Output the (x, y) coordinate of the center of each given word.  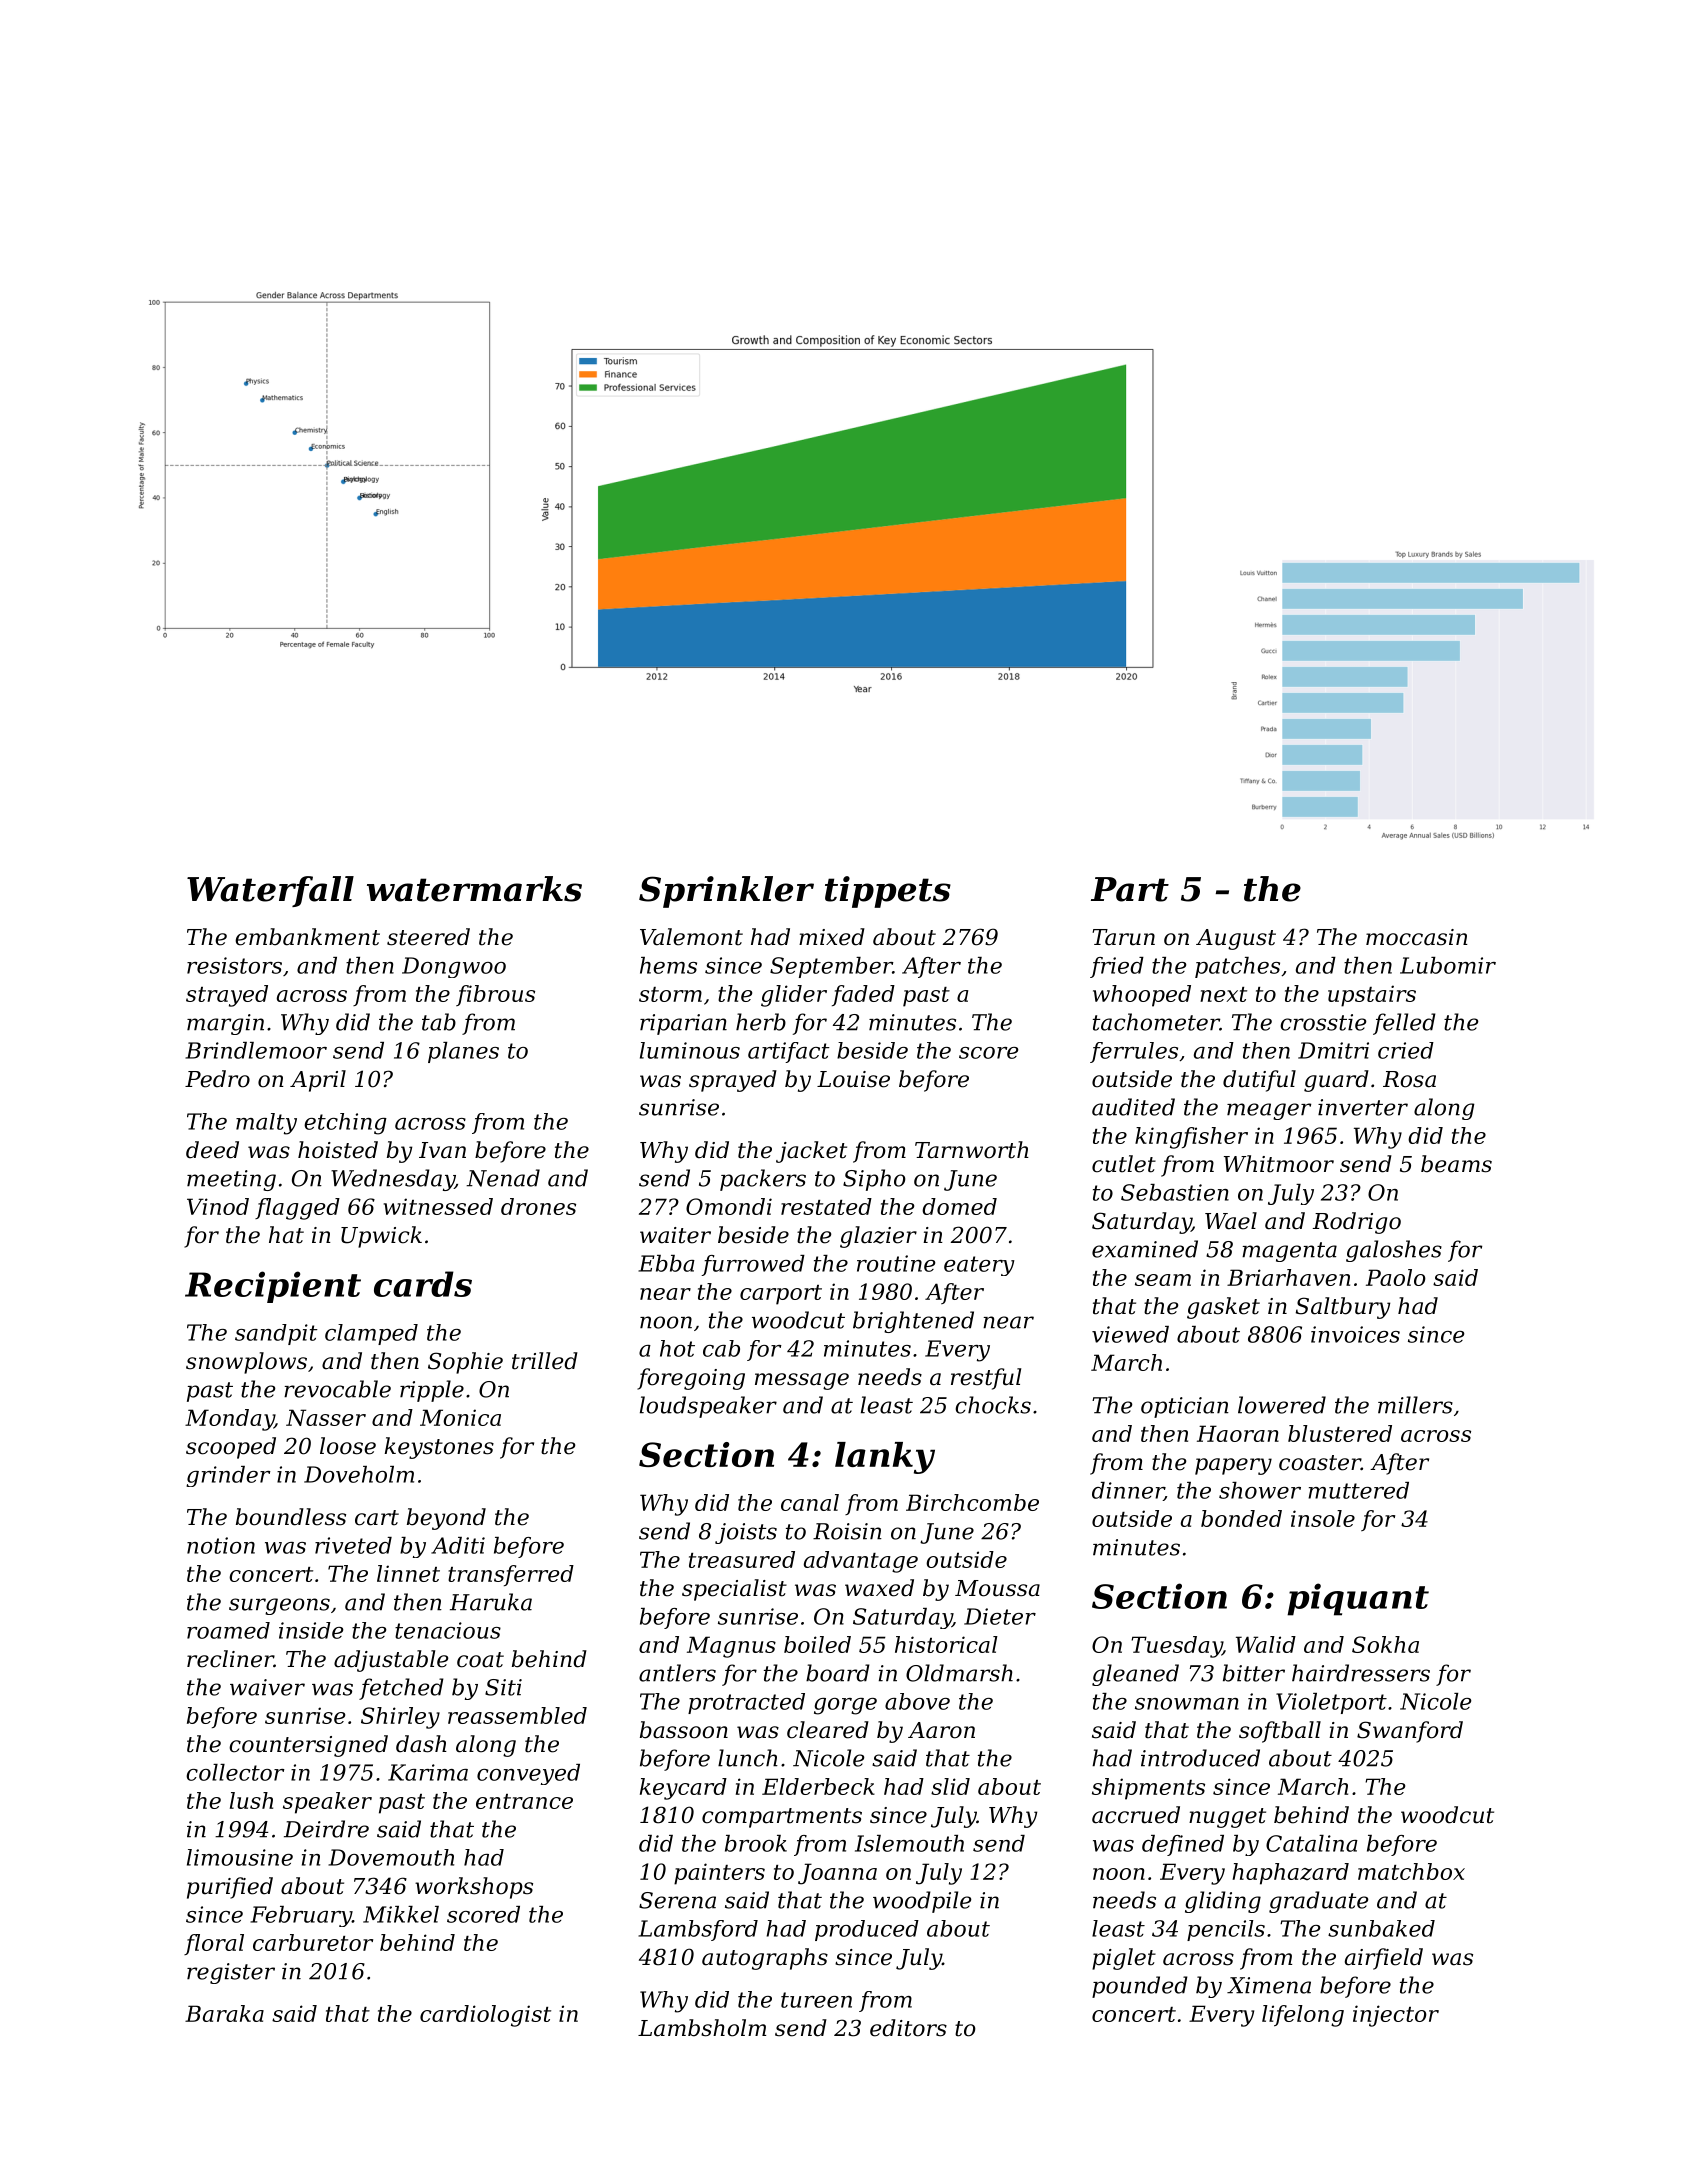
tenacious (448, 1630)
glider (794, 996)
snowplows (246, 1363)
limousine (240, 1857)
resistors (234, 965)
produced (867, 1930)
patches (1237, 967)
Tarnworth (972, 1150)
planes (463, 1052)
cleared (828, 1730)
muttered (1358, 1490)
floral (214, 1944)
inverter (1363, 1107)
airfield (1384, 1959)
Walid (1266, 1644)
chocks (993, 1405)
